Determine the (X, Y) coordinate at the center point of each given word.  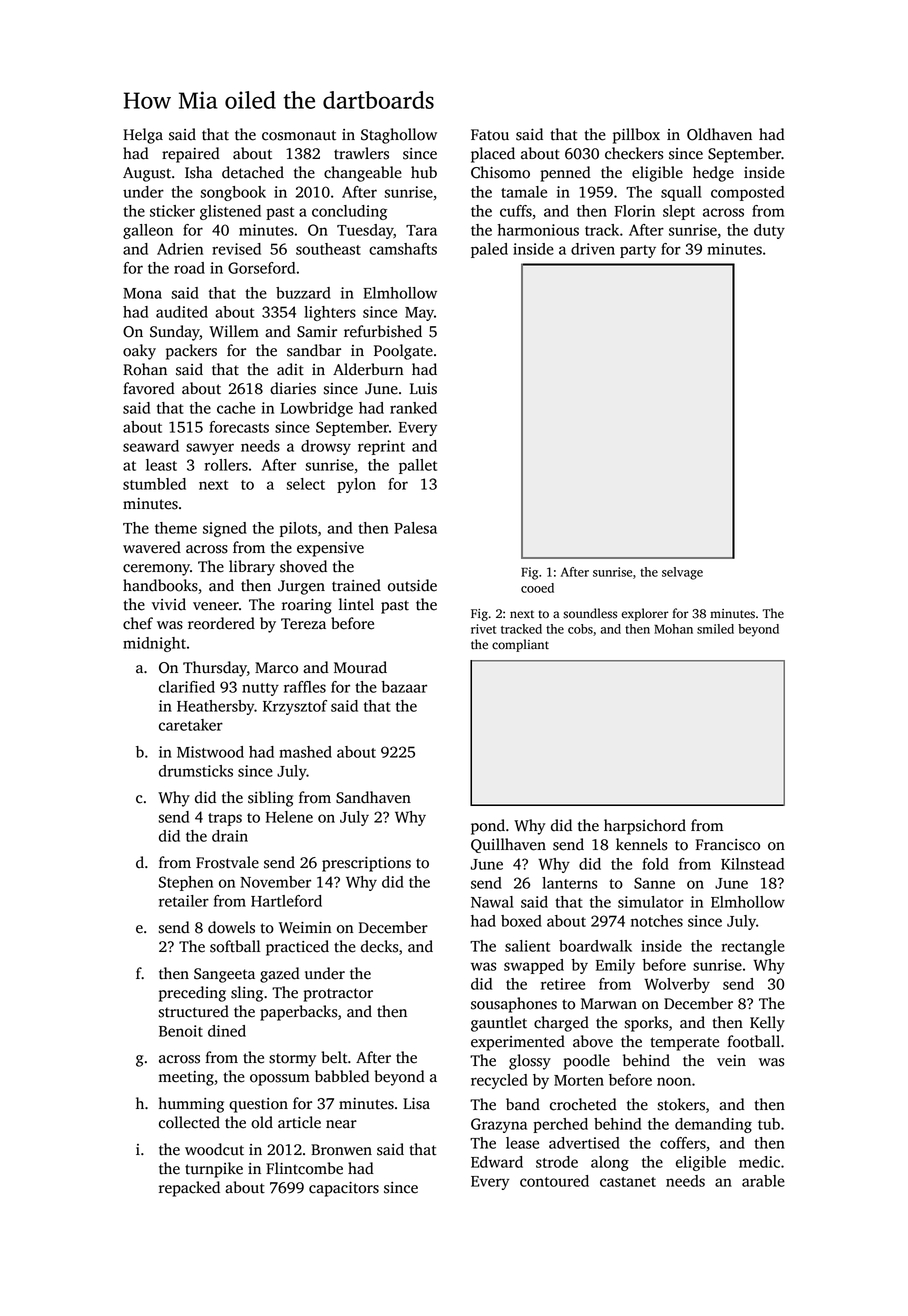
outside (412, 585)
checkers (634, 153)
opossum (280, 1080)
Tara (421, 230)
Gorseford (261, 268)
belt (334, 1057)
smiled (715, 629)
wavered (152, 547)
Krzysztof (295, 707)
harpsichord (645, 827)
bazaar (404, 687)
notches (657, 921)
